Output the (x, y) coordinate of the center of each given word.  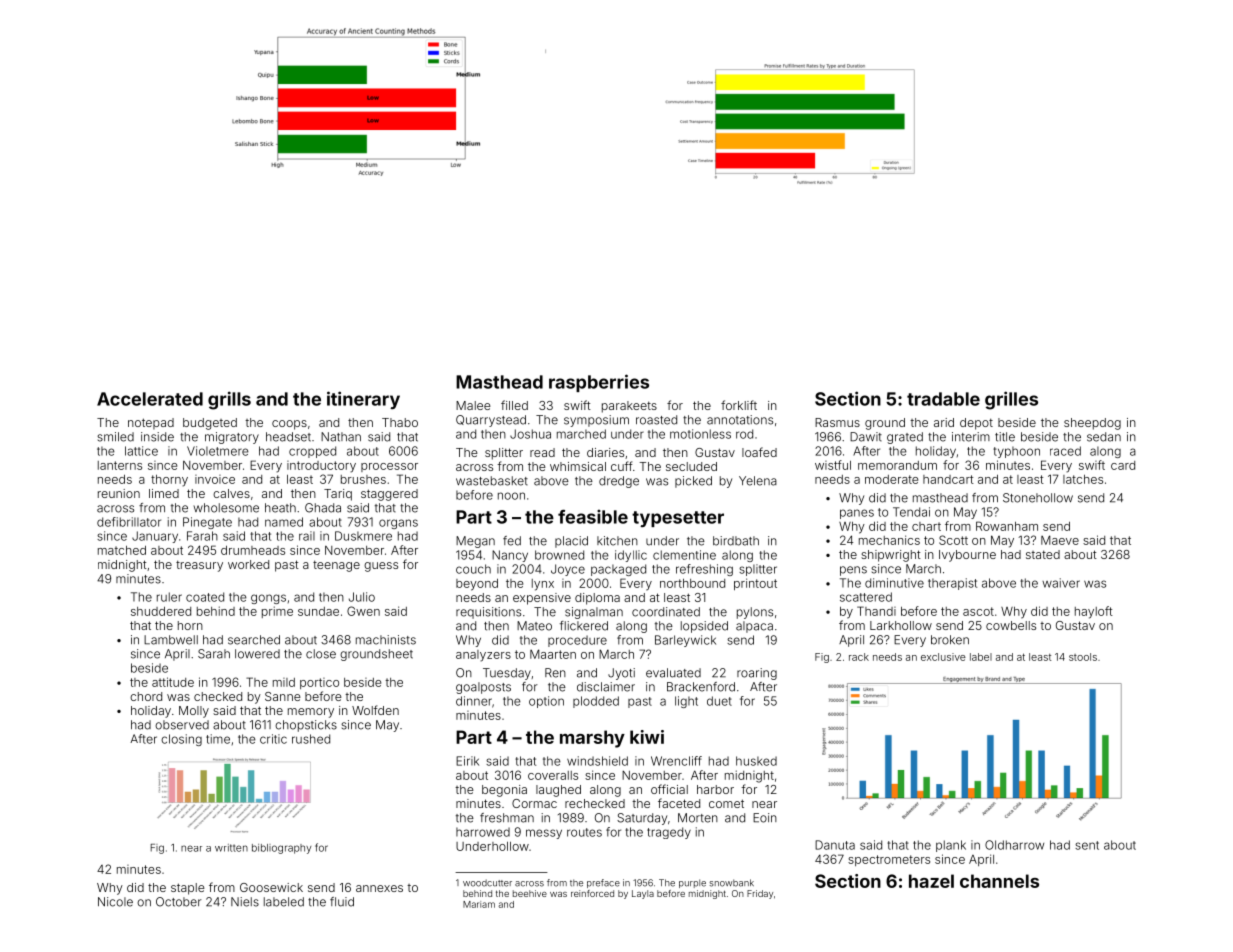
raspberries (599, 383)
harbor (715, 789)
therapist (952, 584)
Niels (245, 902)
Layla (643, 894)
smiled (115, 437)
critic (273, 739)
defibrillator (129, 522)
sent (1087, 845)
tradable (943, 399)
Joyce (568, 570)
